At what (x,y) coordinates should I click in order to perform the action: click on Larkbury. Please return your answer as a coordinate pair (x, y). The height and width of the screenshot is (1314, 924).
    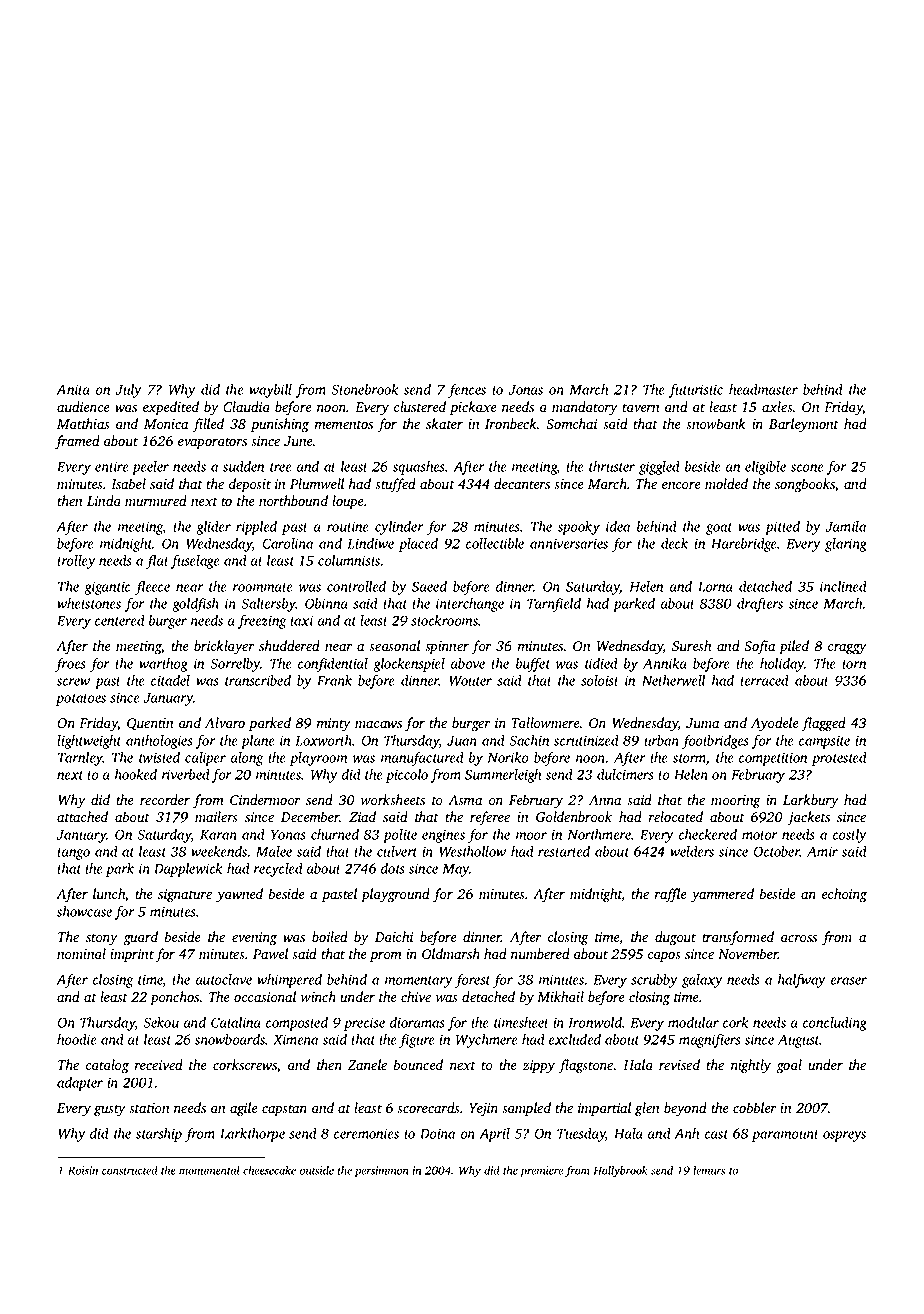
    Looking at the image, I should click on (811, 801).
